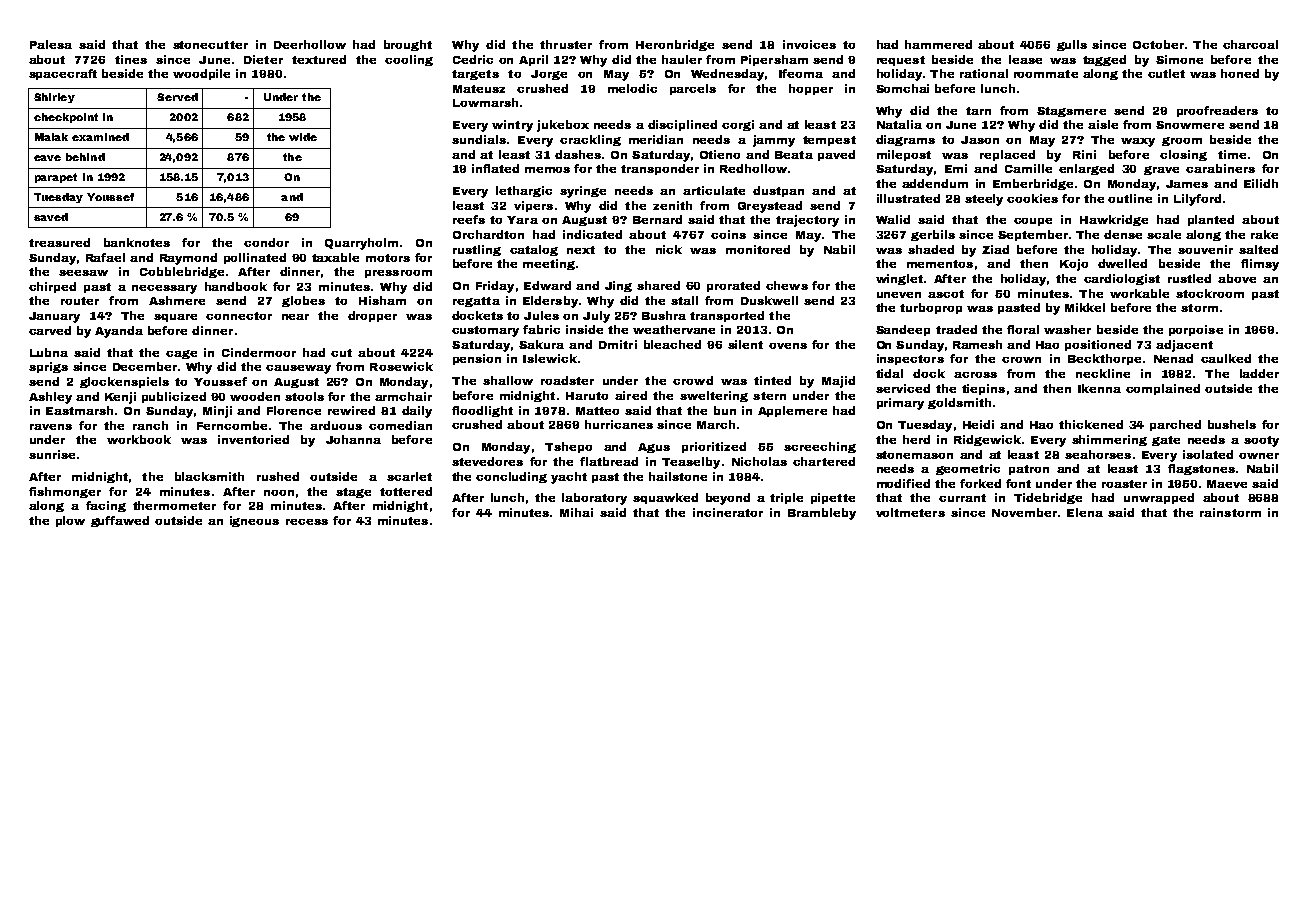 The width and height of the page is (1308, 924). What do you see at coordinates (728, 512) in the page?
I see `incinerator` at bounding box center [728, 512].
